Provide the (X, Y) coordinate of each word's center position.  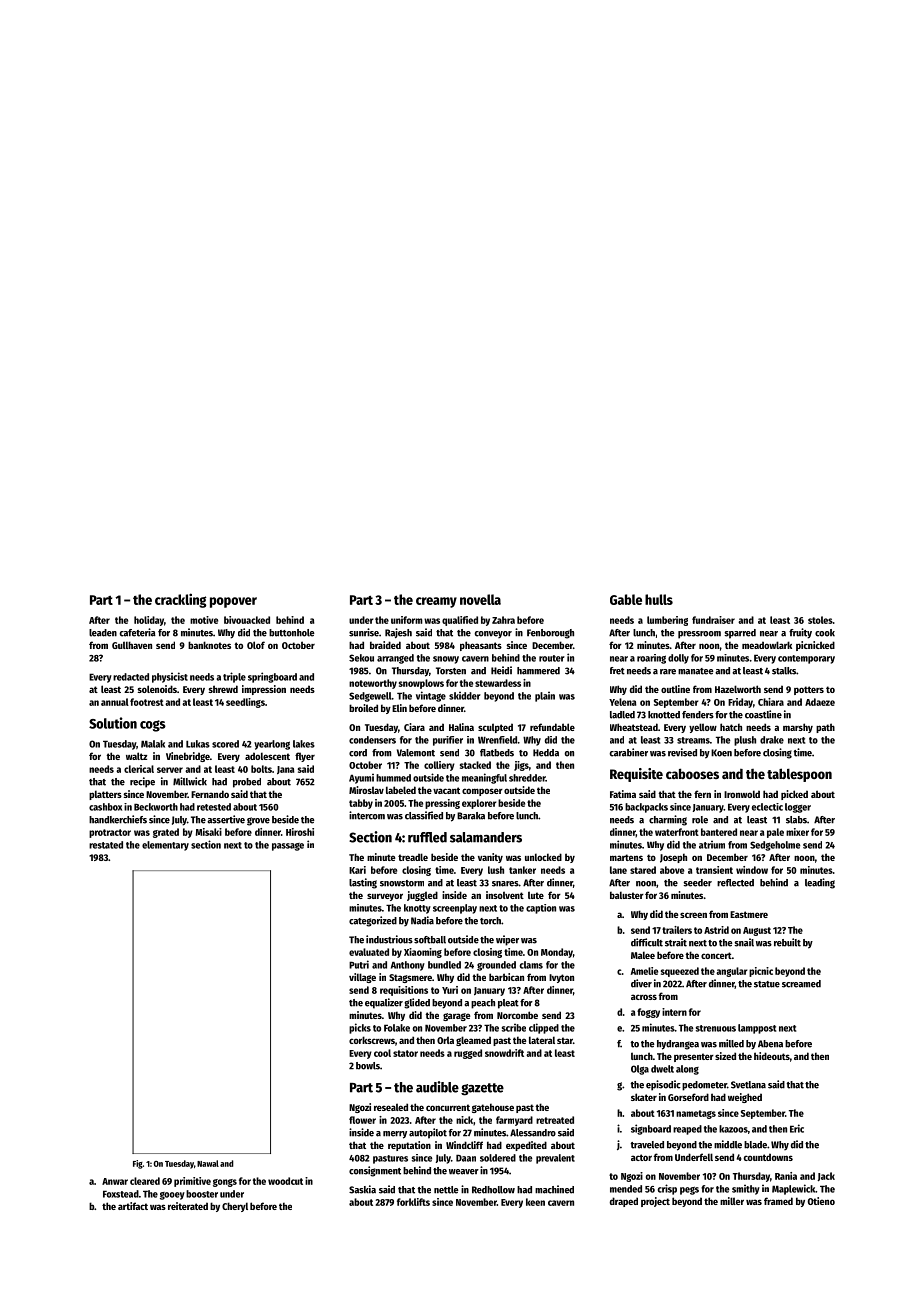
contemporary (806, 659)
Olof (256, 645)
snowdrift (504, 1053)
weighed (745, 1098)
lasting (363, 883)
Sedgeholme (775, 846)
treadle (413, 857)
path (825, 728)
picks (360, 1028)
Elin (399, 708)
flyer (305, 757)
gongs (225, 1183)
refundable (552, 727)
